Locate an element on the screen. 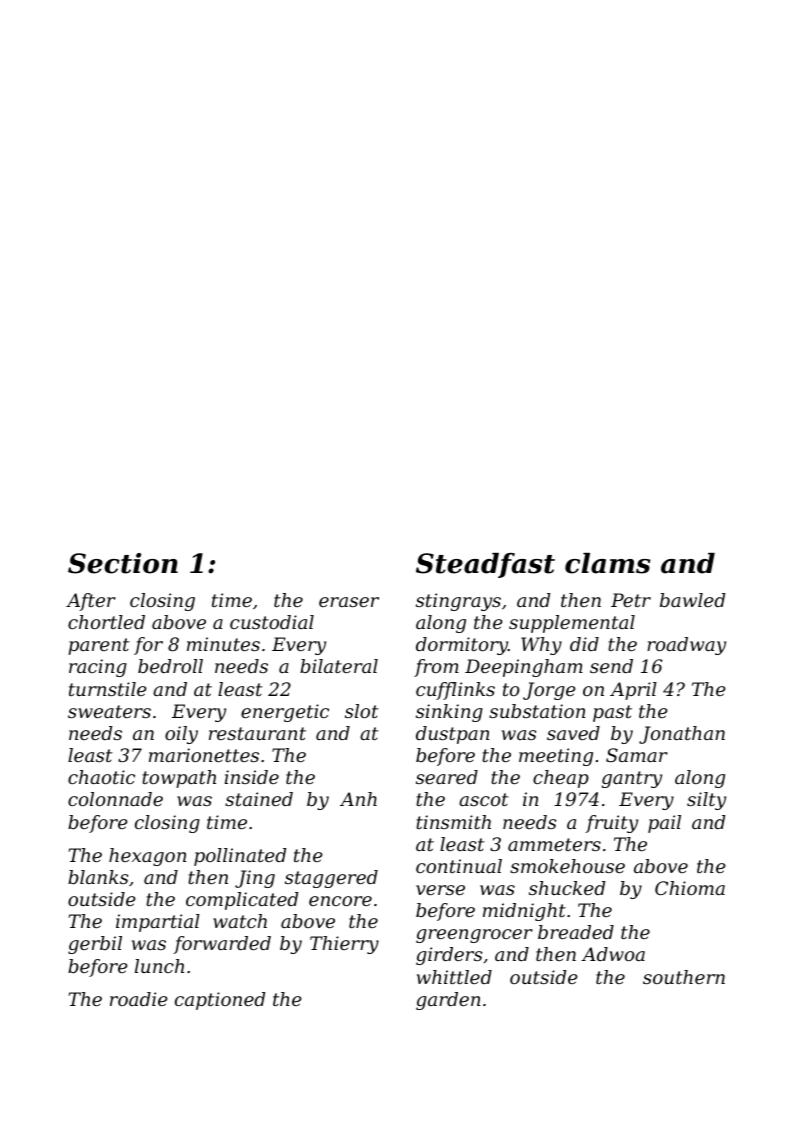 This screenshot has width=794, height=1127. southern is located at coordinates (684, 977).
